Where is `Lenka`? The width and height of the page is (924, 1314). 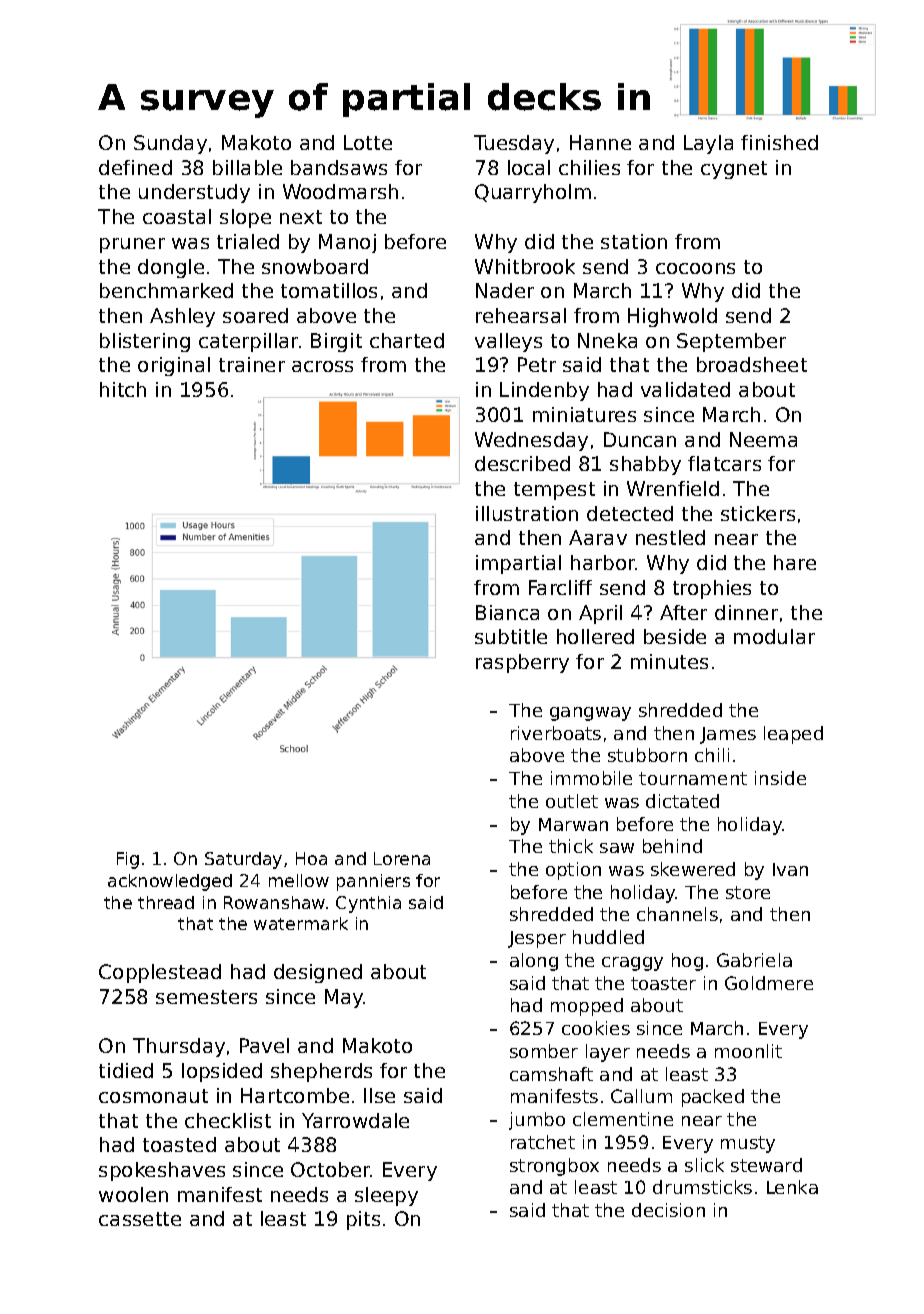 Lenka is located at coordinates (792, 1187).
